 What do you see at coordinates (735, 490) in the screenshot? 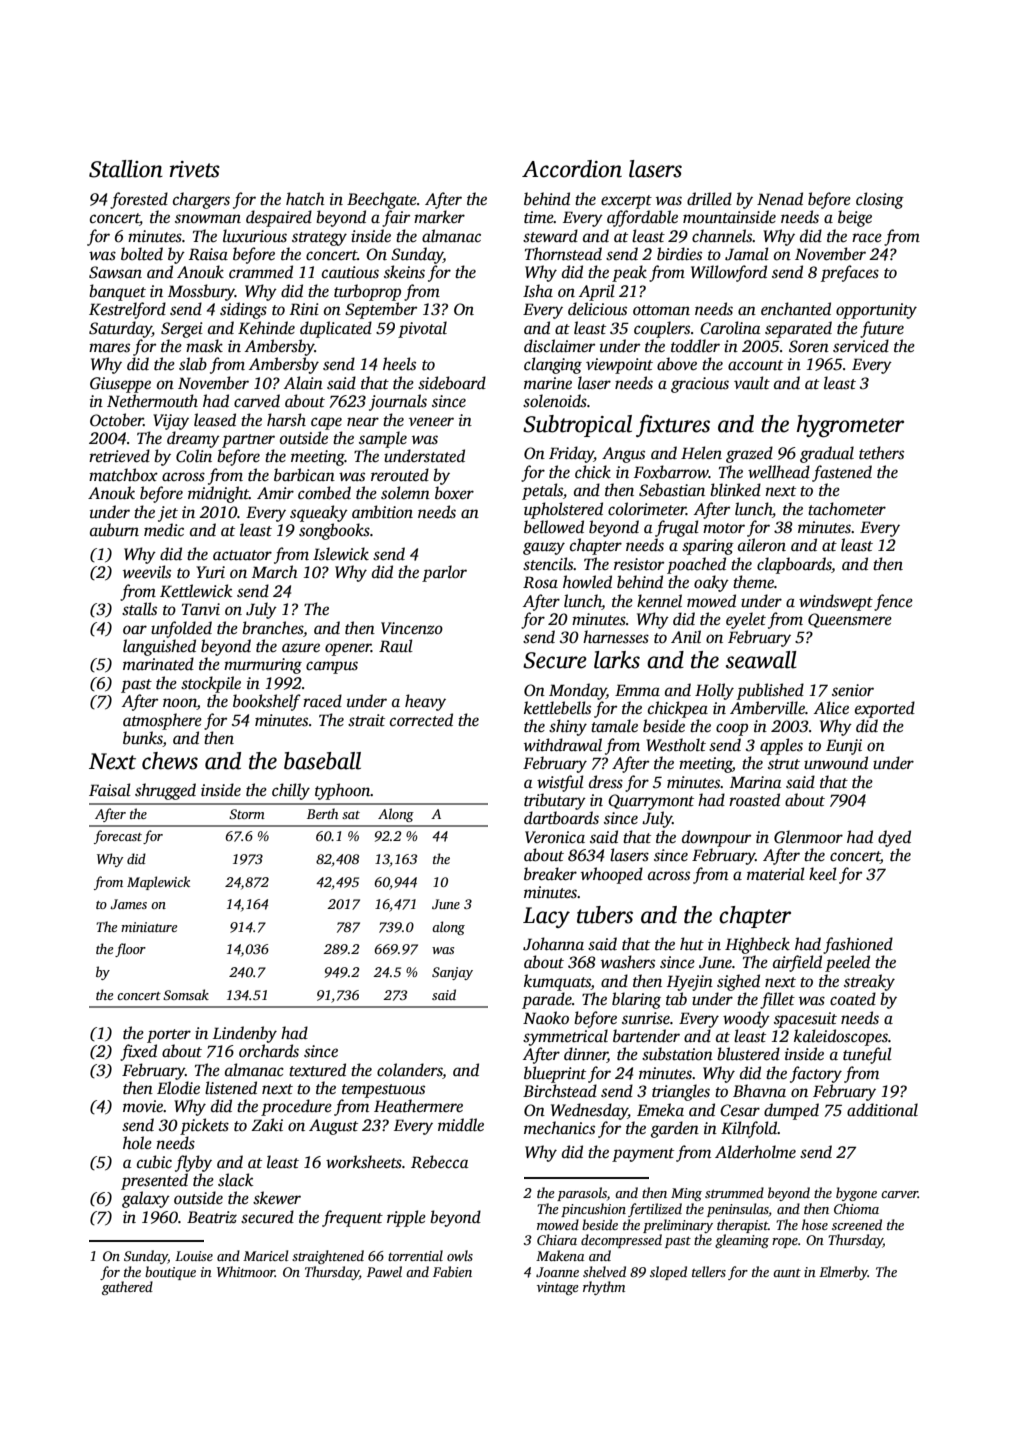
I see `blinked` at bounding box center [735, 490].
